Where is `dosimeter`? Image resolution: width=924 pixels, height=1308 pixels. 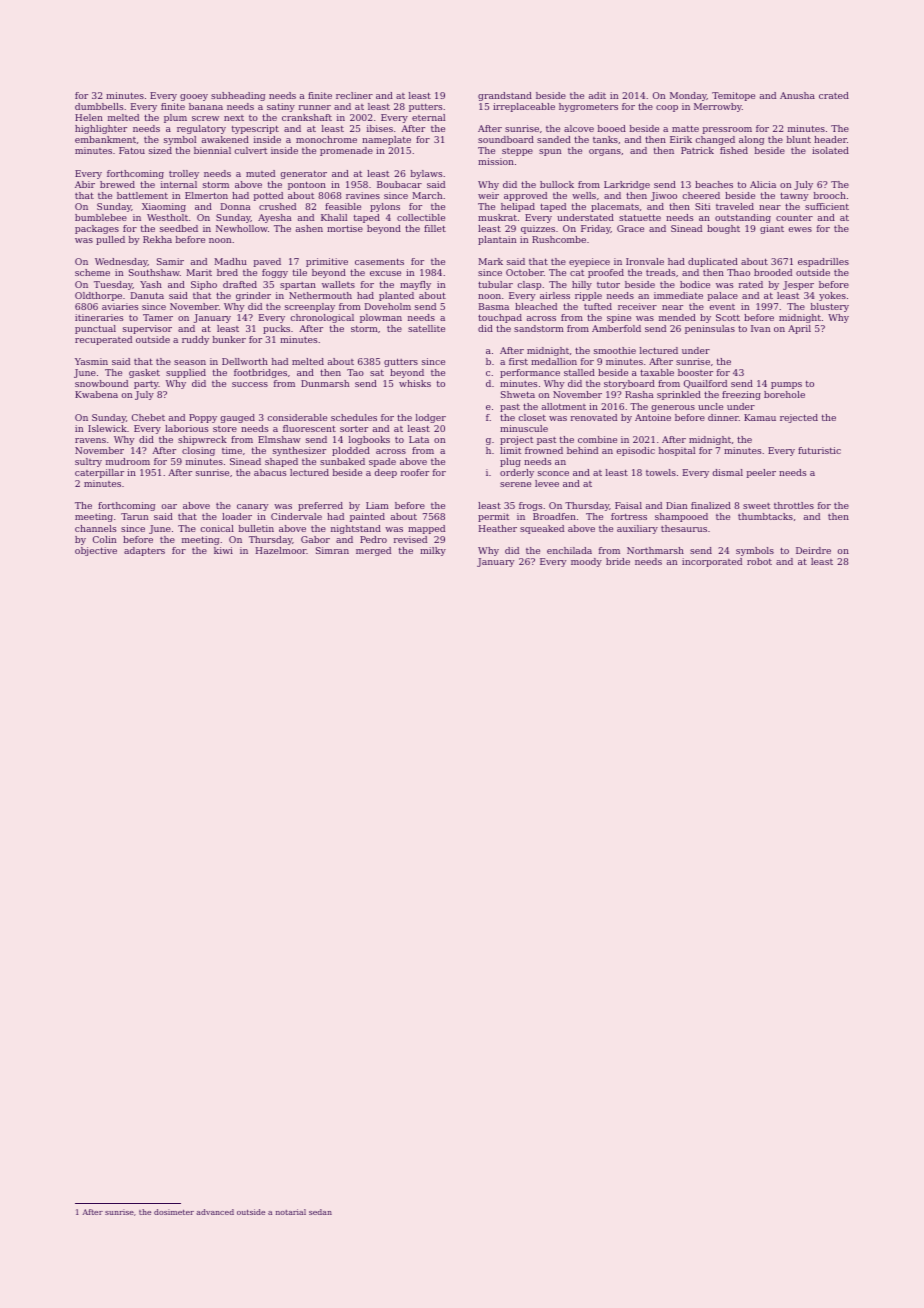
dosimeter is located at coordinates (174, 1212).
